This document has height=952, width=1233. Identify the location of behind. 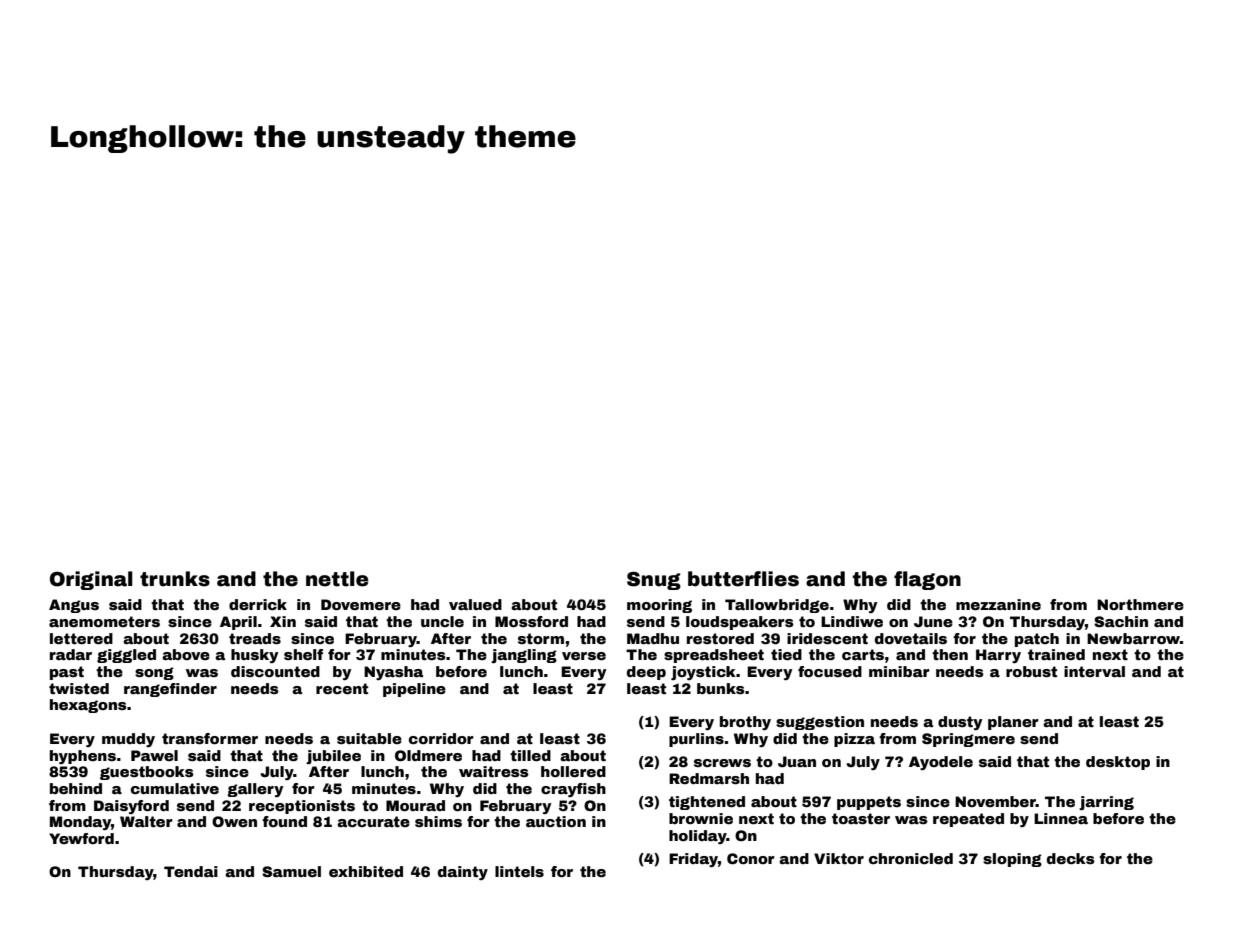
(76, 788).
